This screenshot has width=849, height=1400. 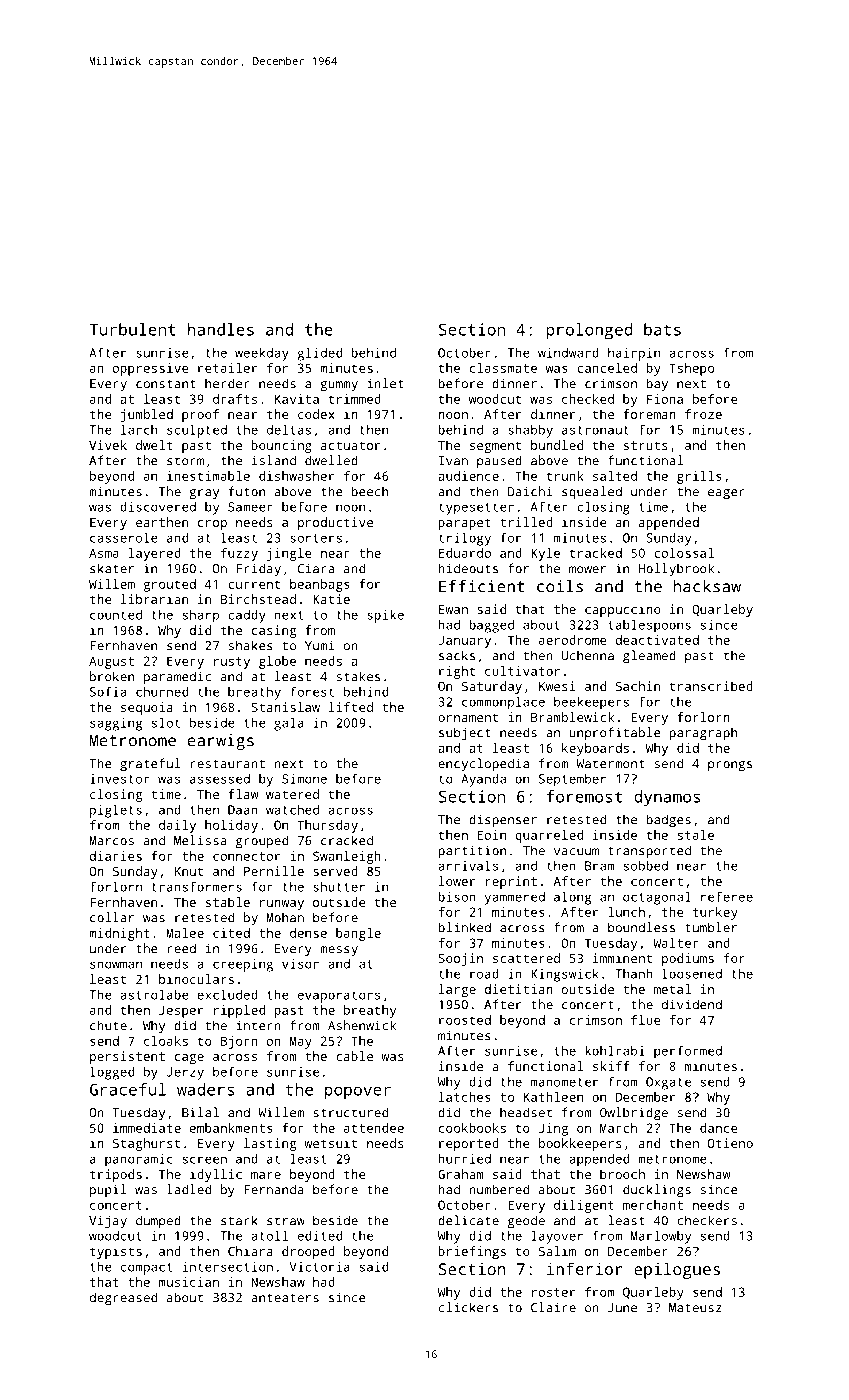 What do you see at coordinates (715, 913) in the screenshot?
I see `turkey` at bounding box center [715, 913].
